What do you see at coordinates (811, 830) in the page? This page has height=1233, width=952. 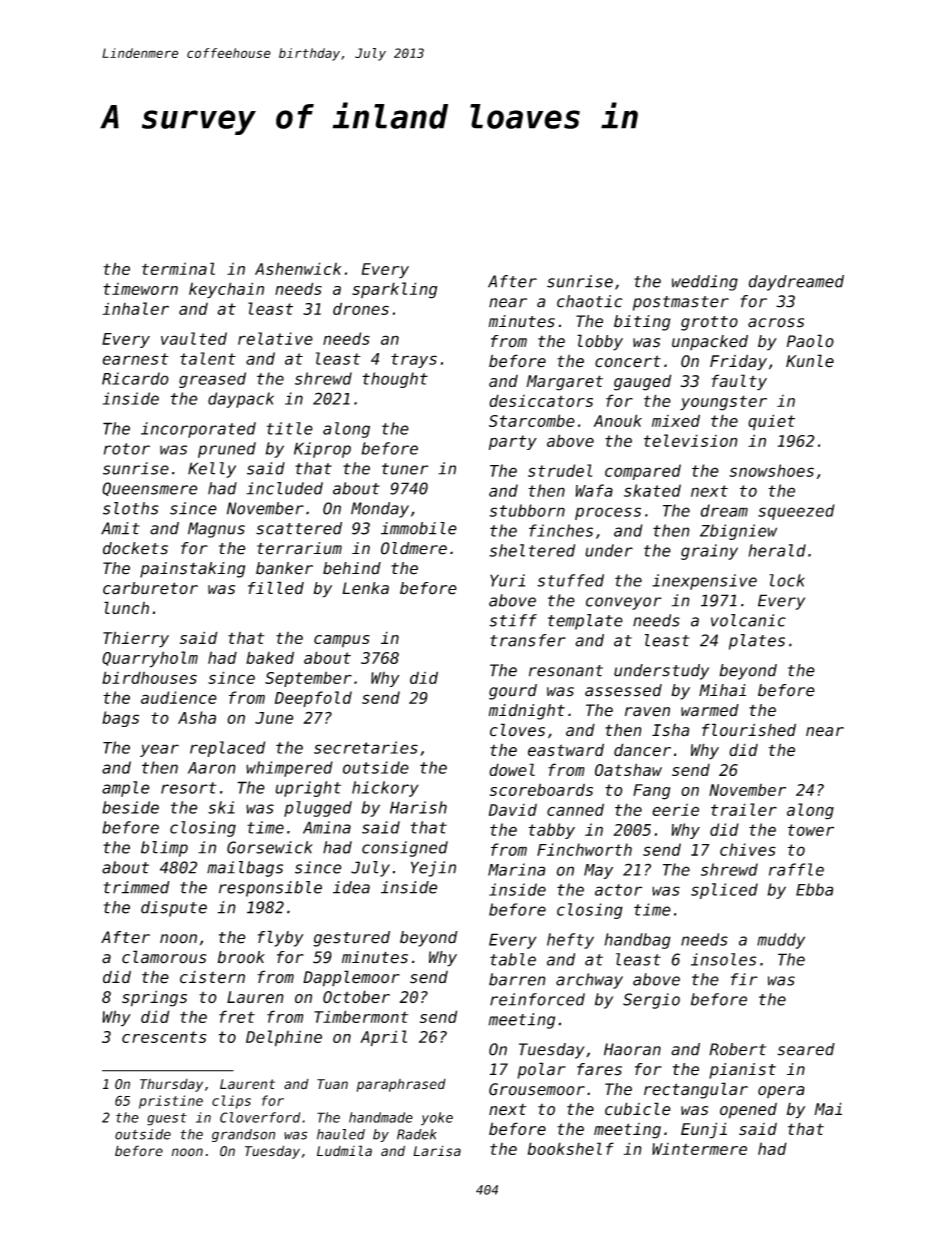 I see `tower` at bounding box center [811, 830].
